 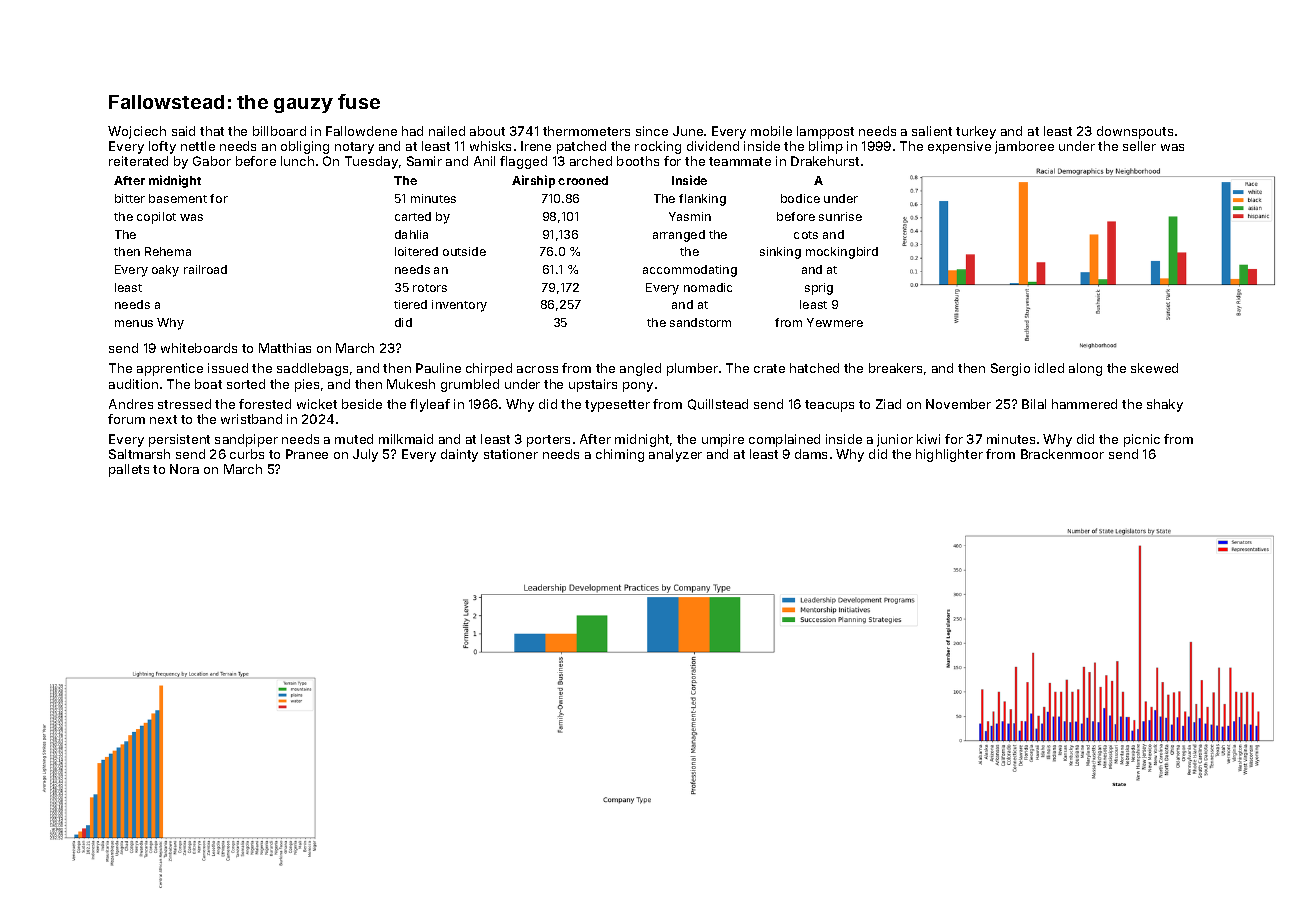 What do you see at coordinates (1135, 132) in the page?
I see `downspouts` at bounding box center [1135, 132].
